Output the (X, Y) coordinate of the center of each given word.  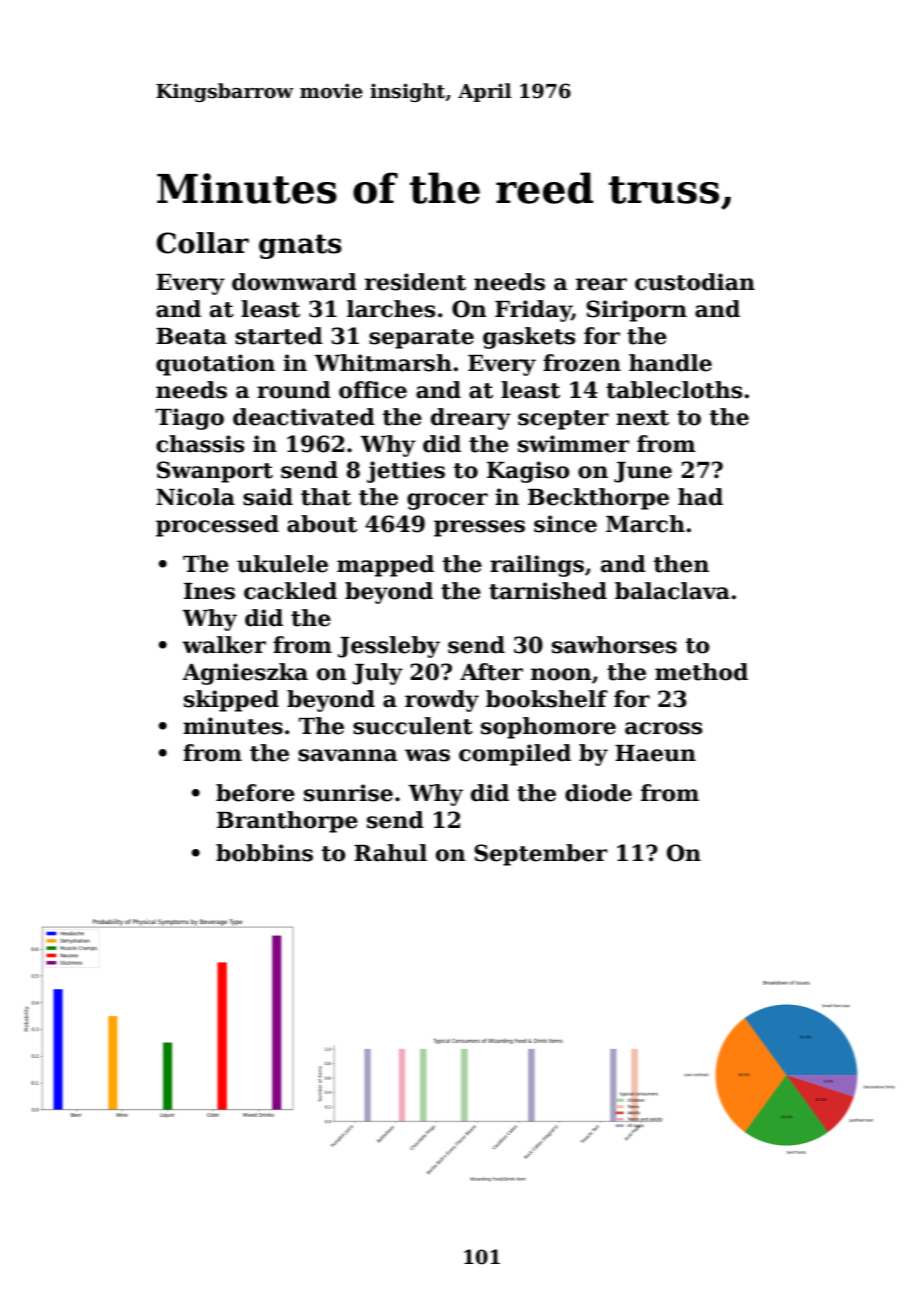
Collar (202, 243)
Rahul (390, 853)
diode (598, 793)
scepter (563, 420)
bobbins (264, 853)
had (700, 497)
